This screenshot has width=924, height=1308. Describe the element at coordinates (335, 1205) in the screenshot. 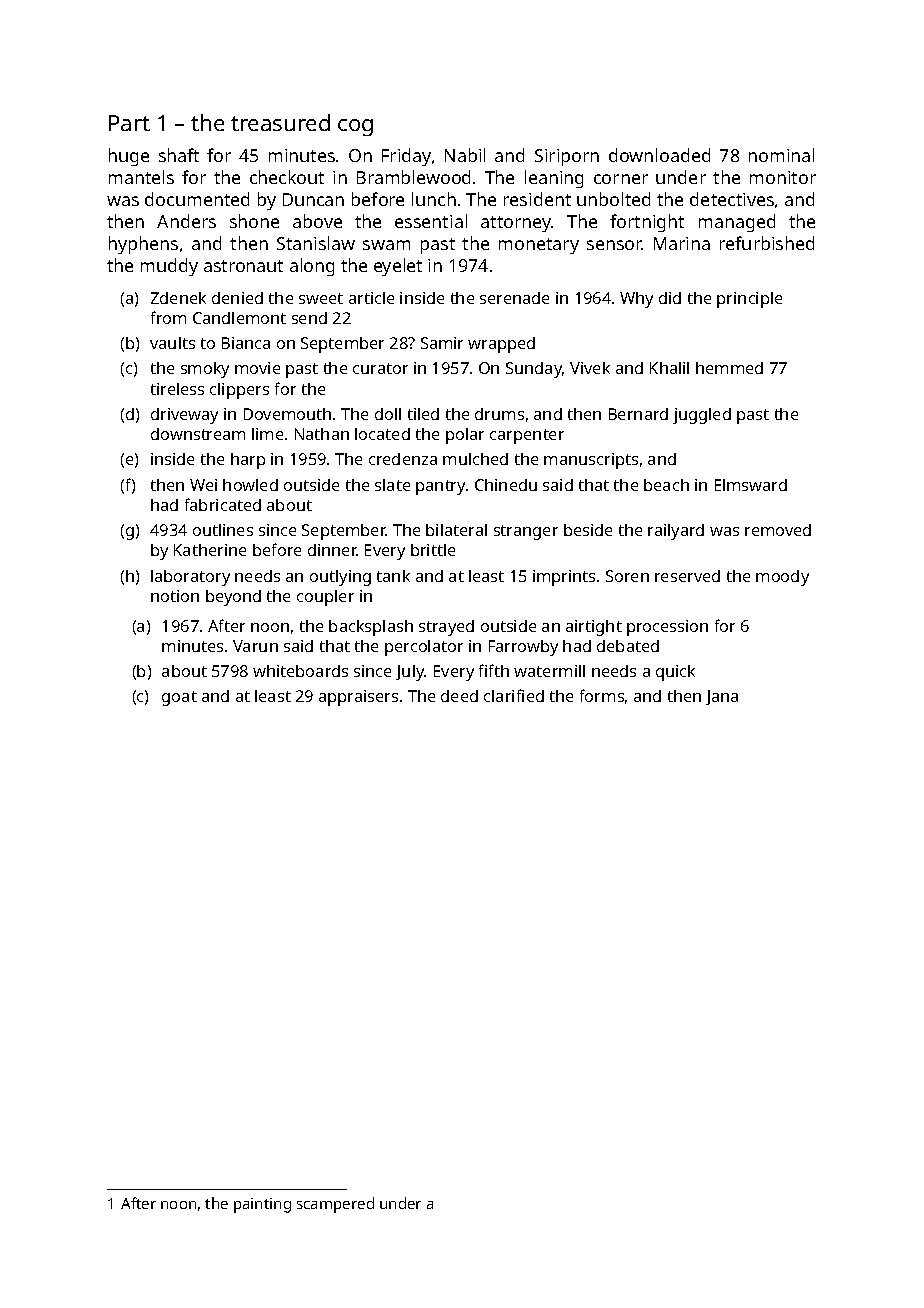

I see `scampered` at that location.
